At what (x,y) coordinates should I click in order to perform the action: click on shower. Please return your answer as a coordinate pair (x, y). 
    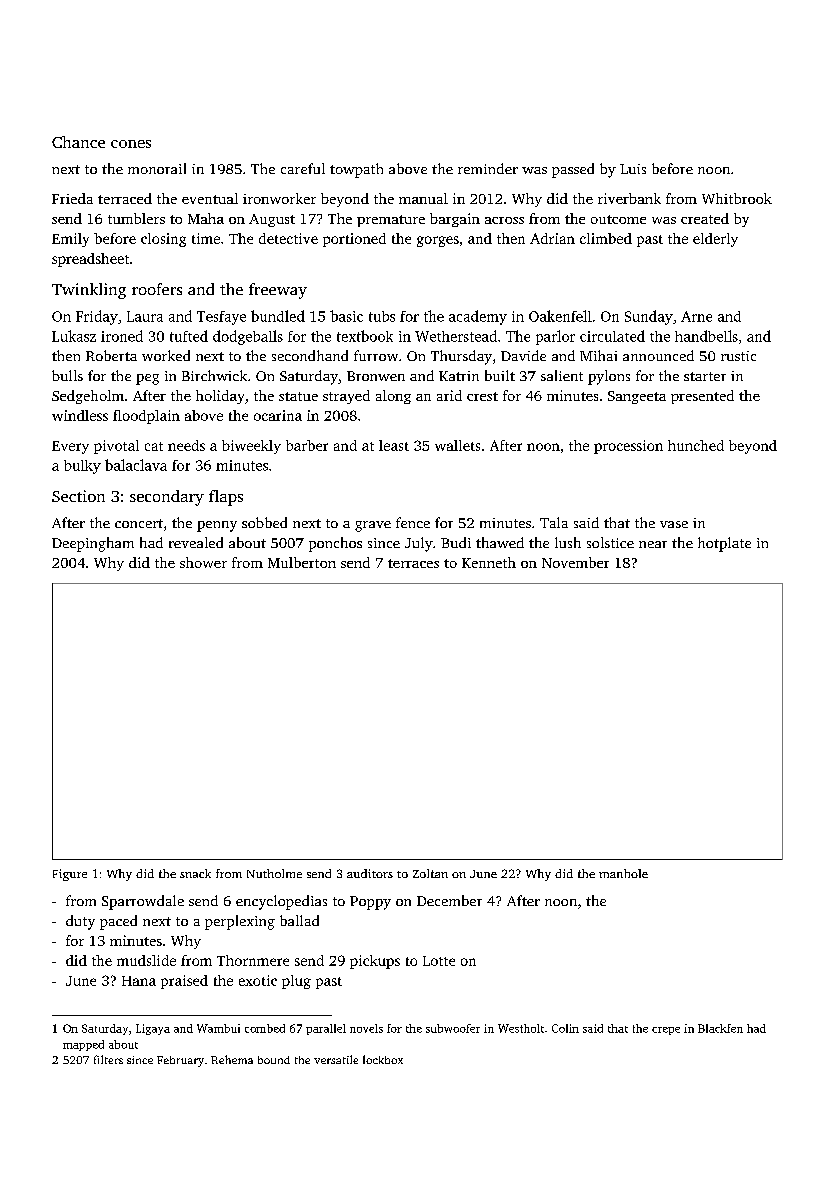
    Looking at the image, I should click on (203, 562).
